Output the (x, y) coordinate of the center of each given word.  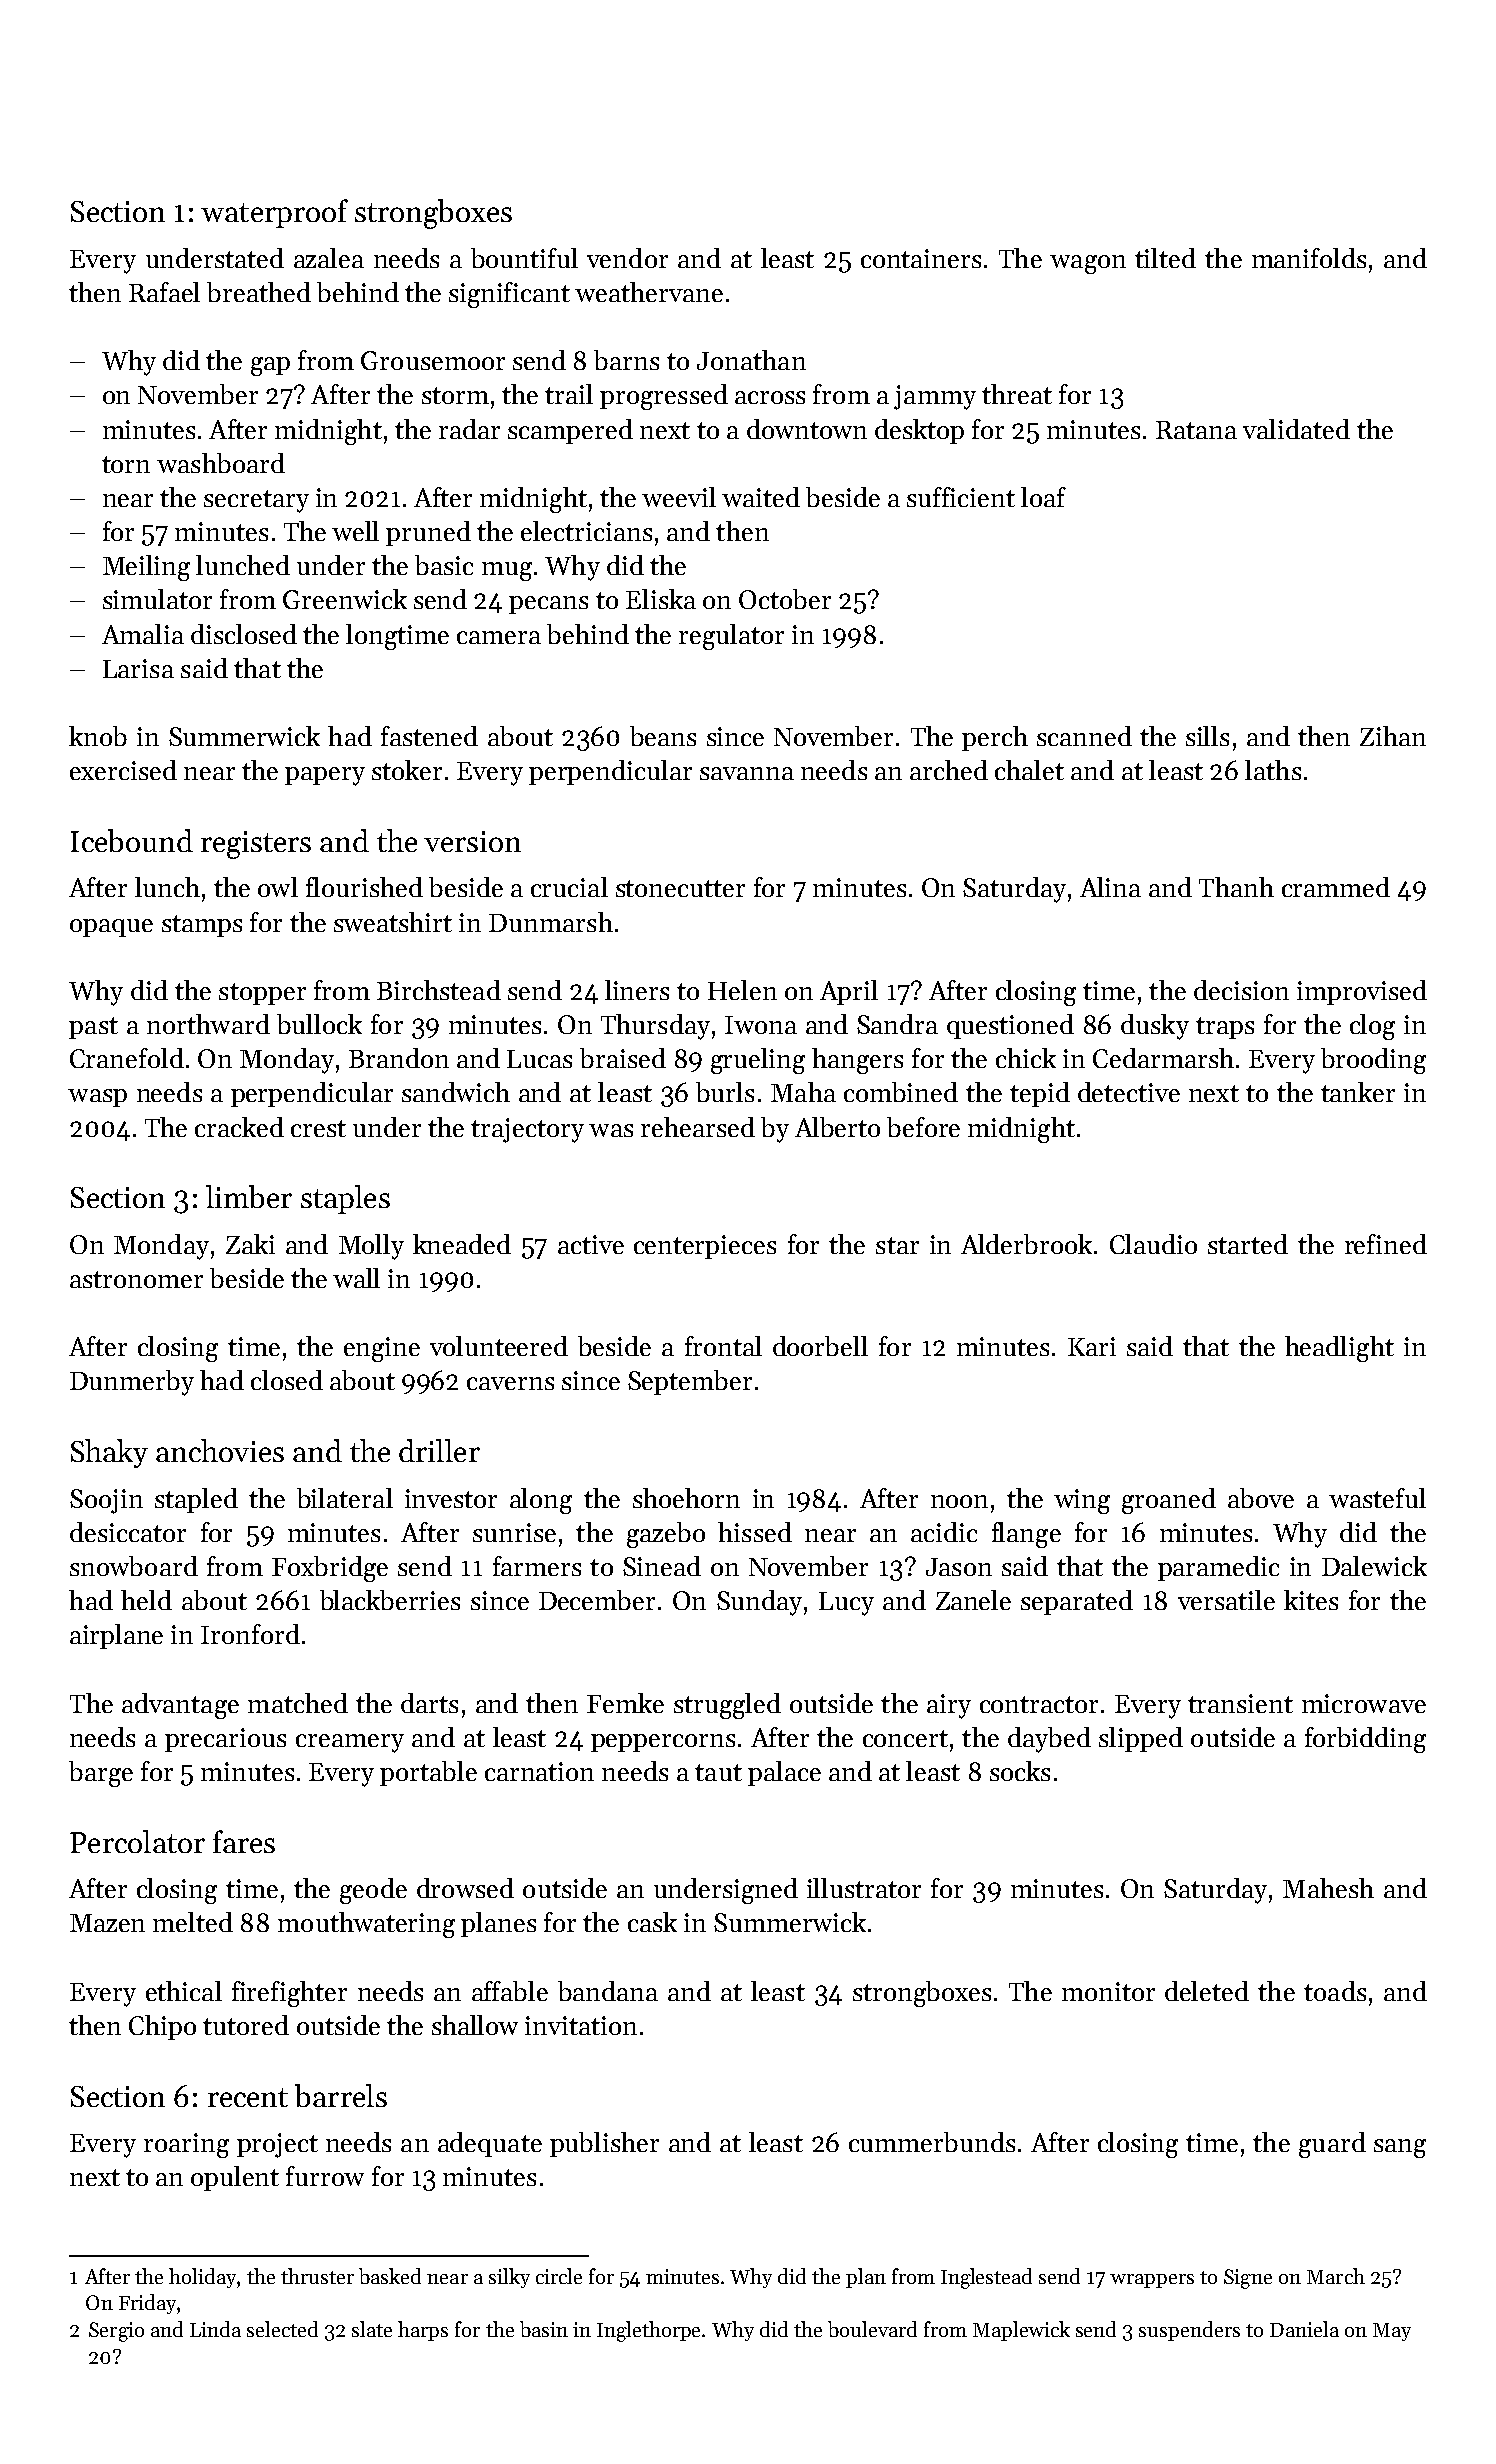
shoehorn (686, 1498)
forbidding (1365, 1740)
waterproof (274, 213)
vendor (627, 258)
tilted (1165, 258)
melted (193, 1922)
